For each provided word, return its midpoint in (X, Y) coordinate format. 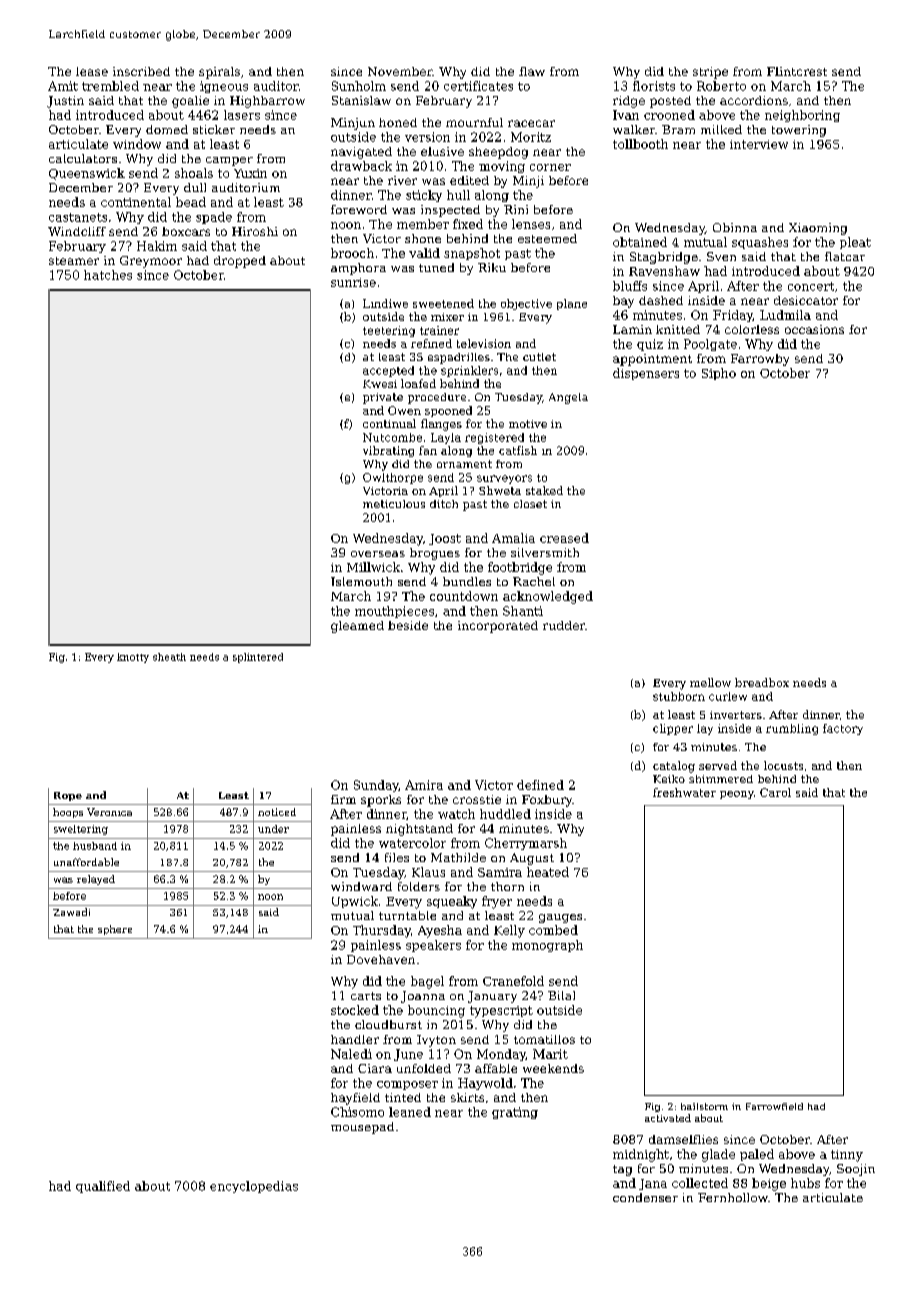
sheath (169, 657)
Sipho (719, 374)
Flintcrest (797, 71)
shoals (194, 173)
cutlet (539, 357)
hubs (805, 1183)
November (400, 71)
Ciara (375, 1068)
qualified (103, 1187)
